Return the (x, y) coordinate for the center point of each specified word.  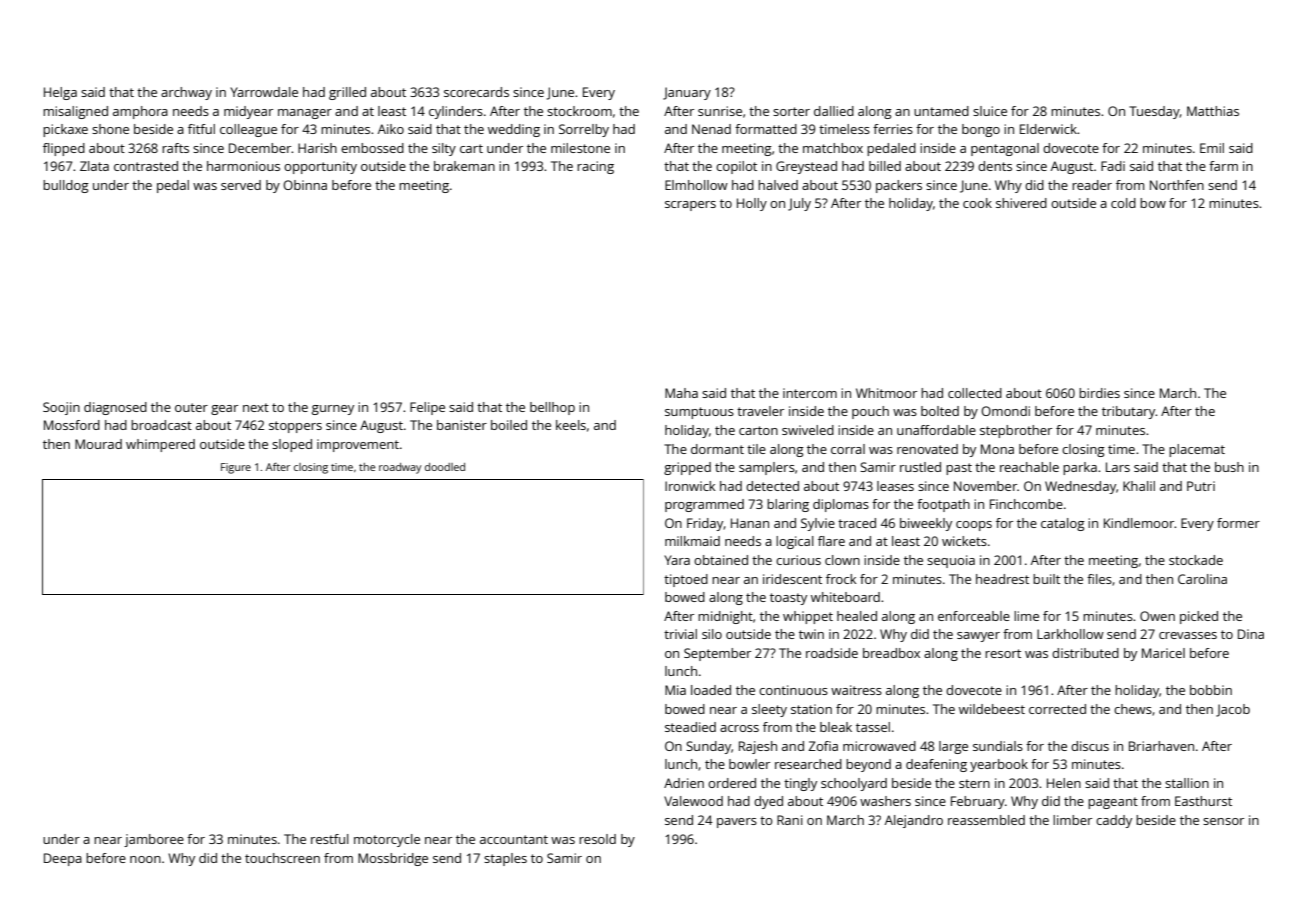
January (687, 93)
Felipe (427, 408)
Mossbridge (393, 859)
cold (1123, 203)
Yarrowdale (264, 92)
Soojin (61, 408)
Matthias (1213, 111)
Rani (790, 820)
